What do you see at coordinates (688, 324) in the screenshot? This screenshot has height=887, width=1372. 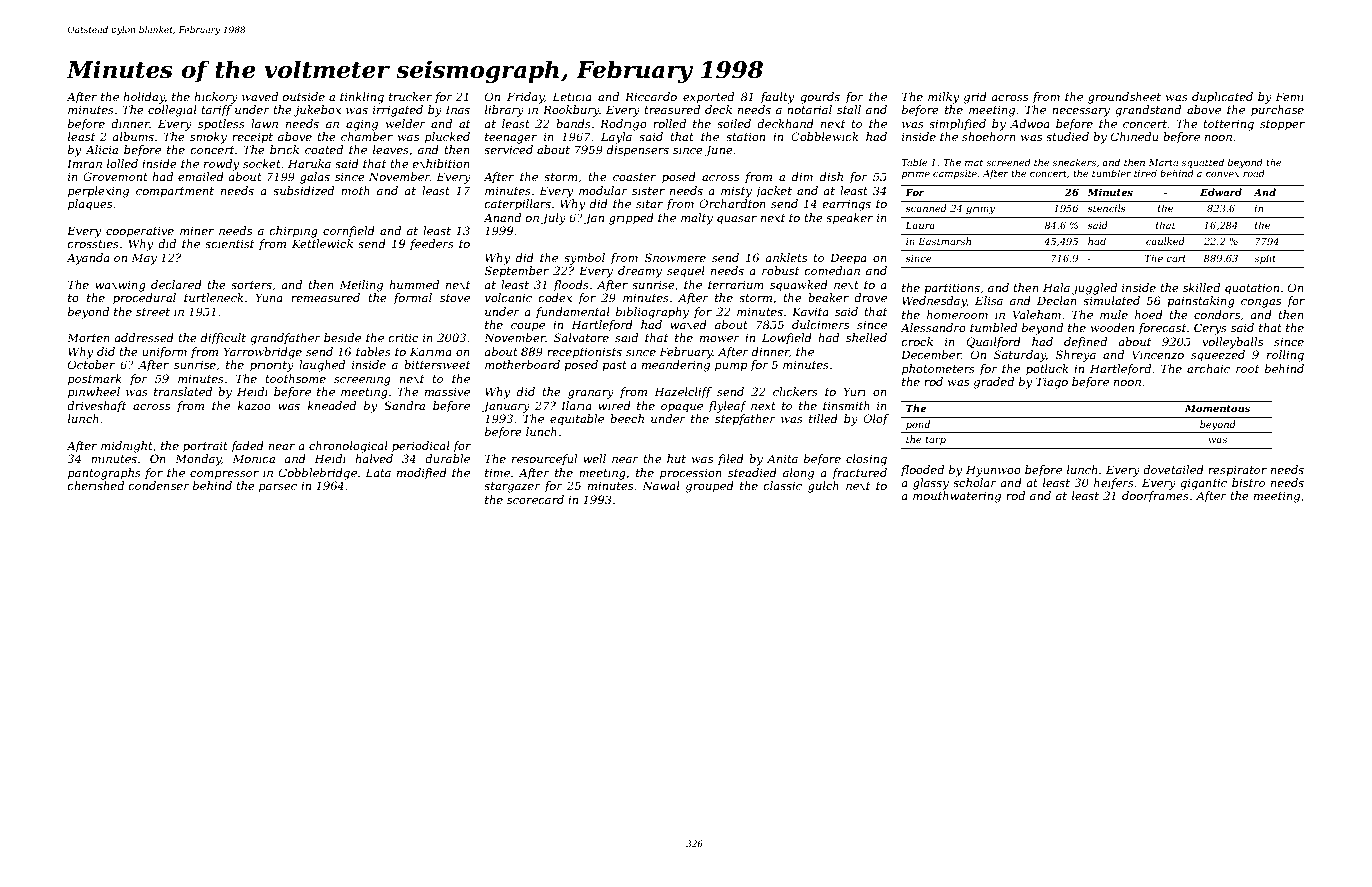 I see `waxed` at bounding box center [688, 324].
